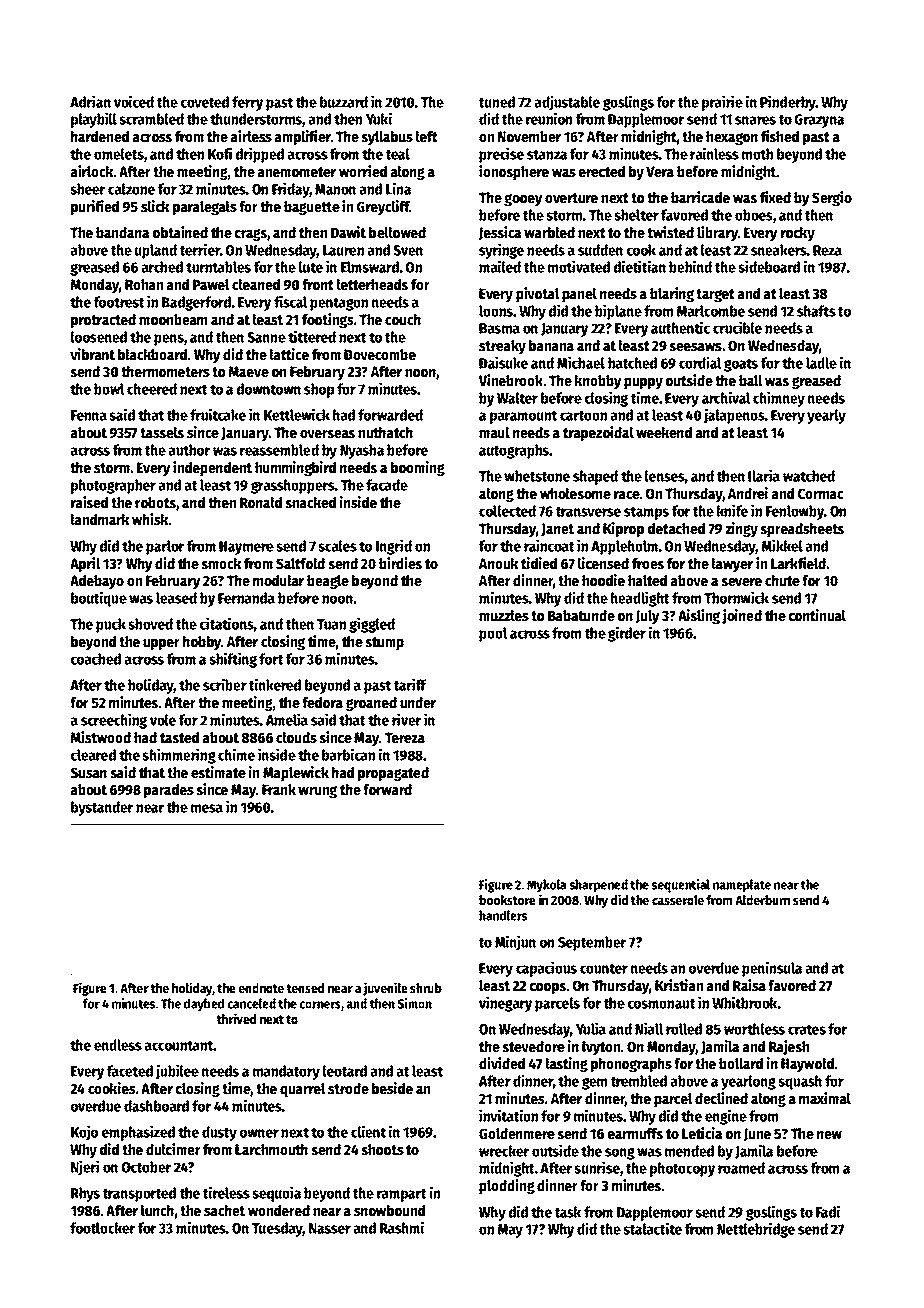 The width and height of the screenshot is (924, 1308). Describe the element at coordinates (102, 1228) in the screenshot. I see `footlocker` at that location.
